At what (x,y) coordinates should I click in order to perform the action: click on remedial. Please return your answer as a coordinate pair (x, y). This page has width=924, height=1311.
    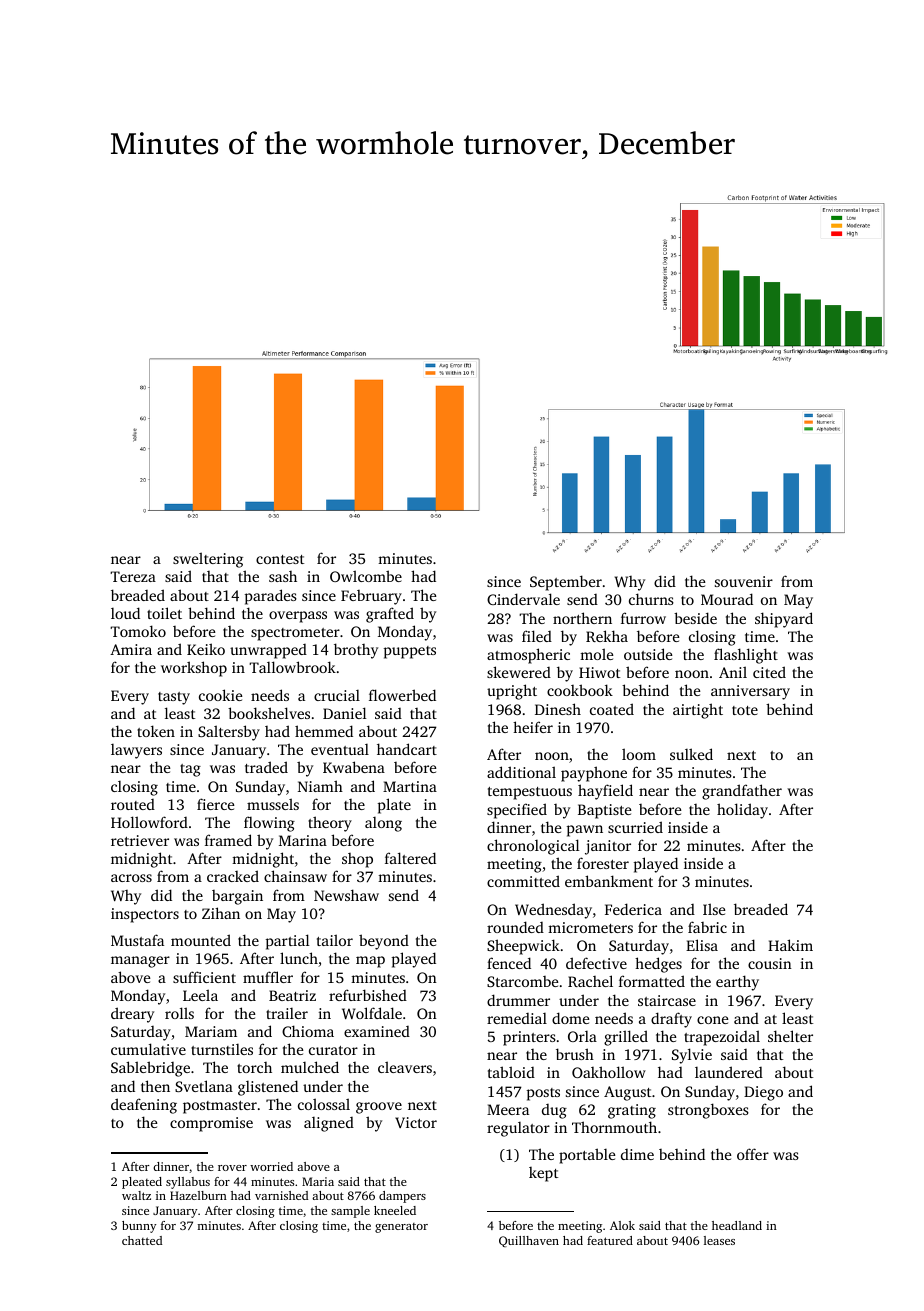
    Looking at the image, I should click on (517, 1018).
